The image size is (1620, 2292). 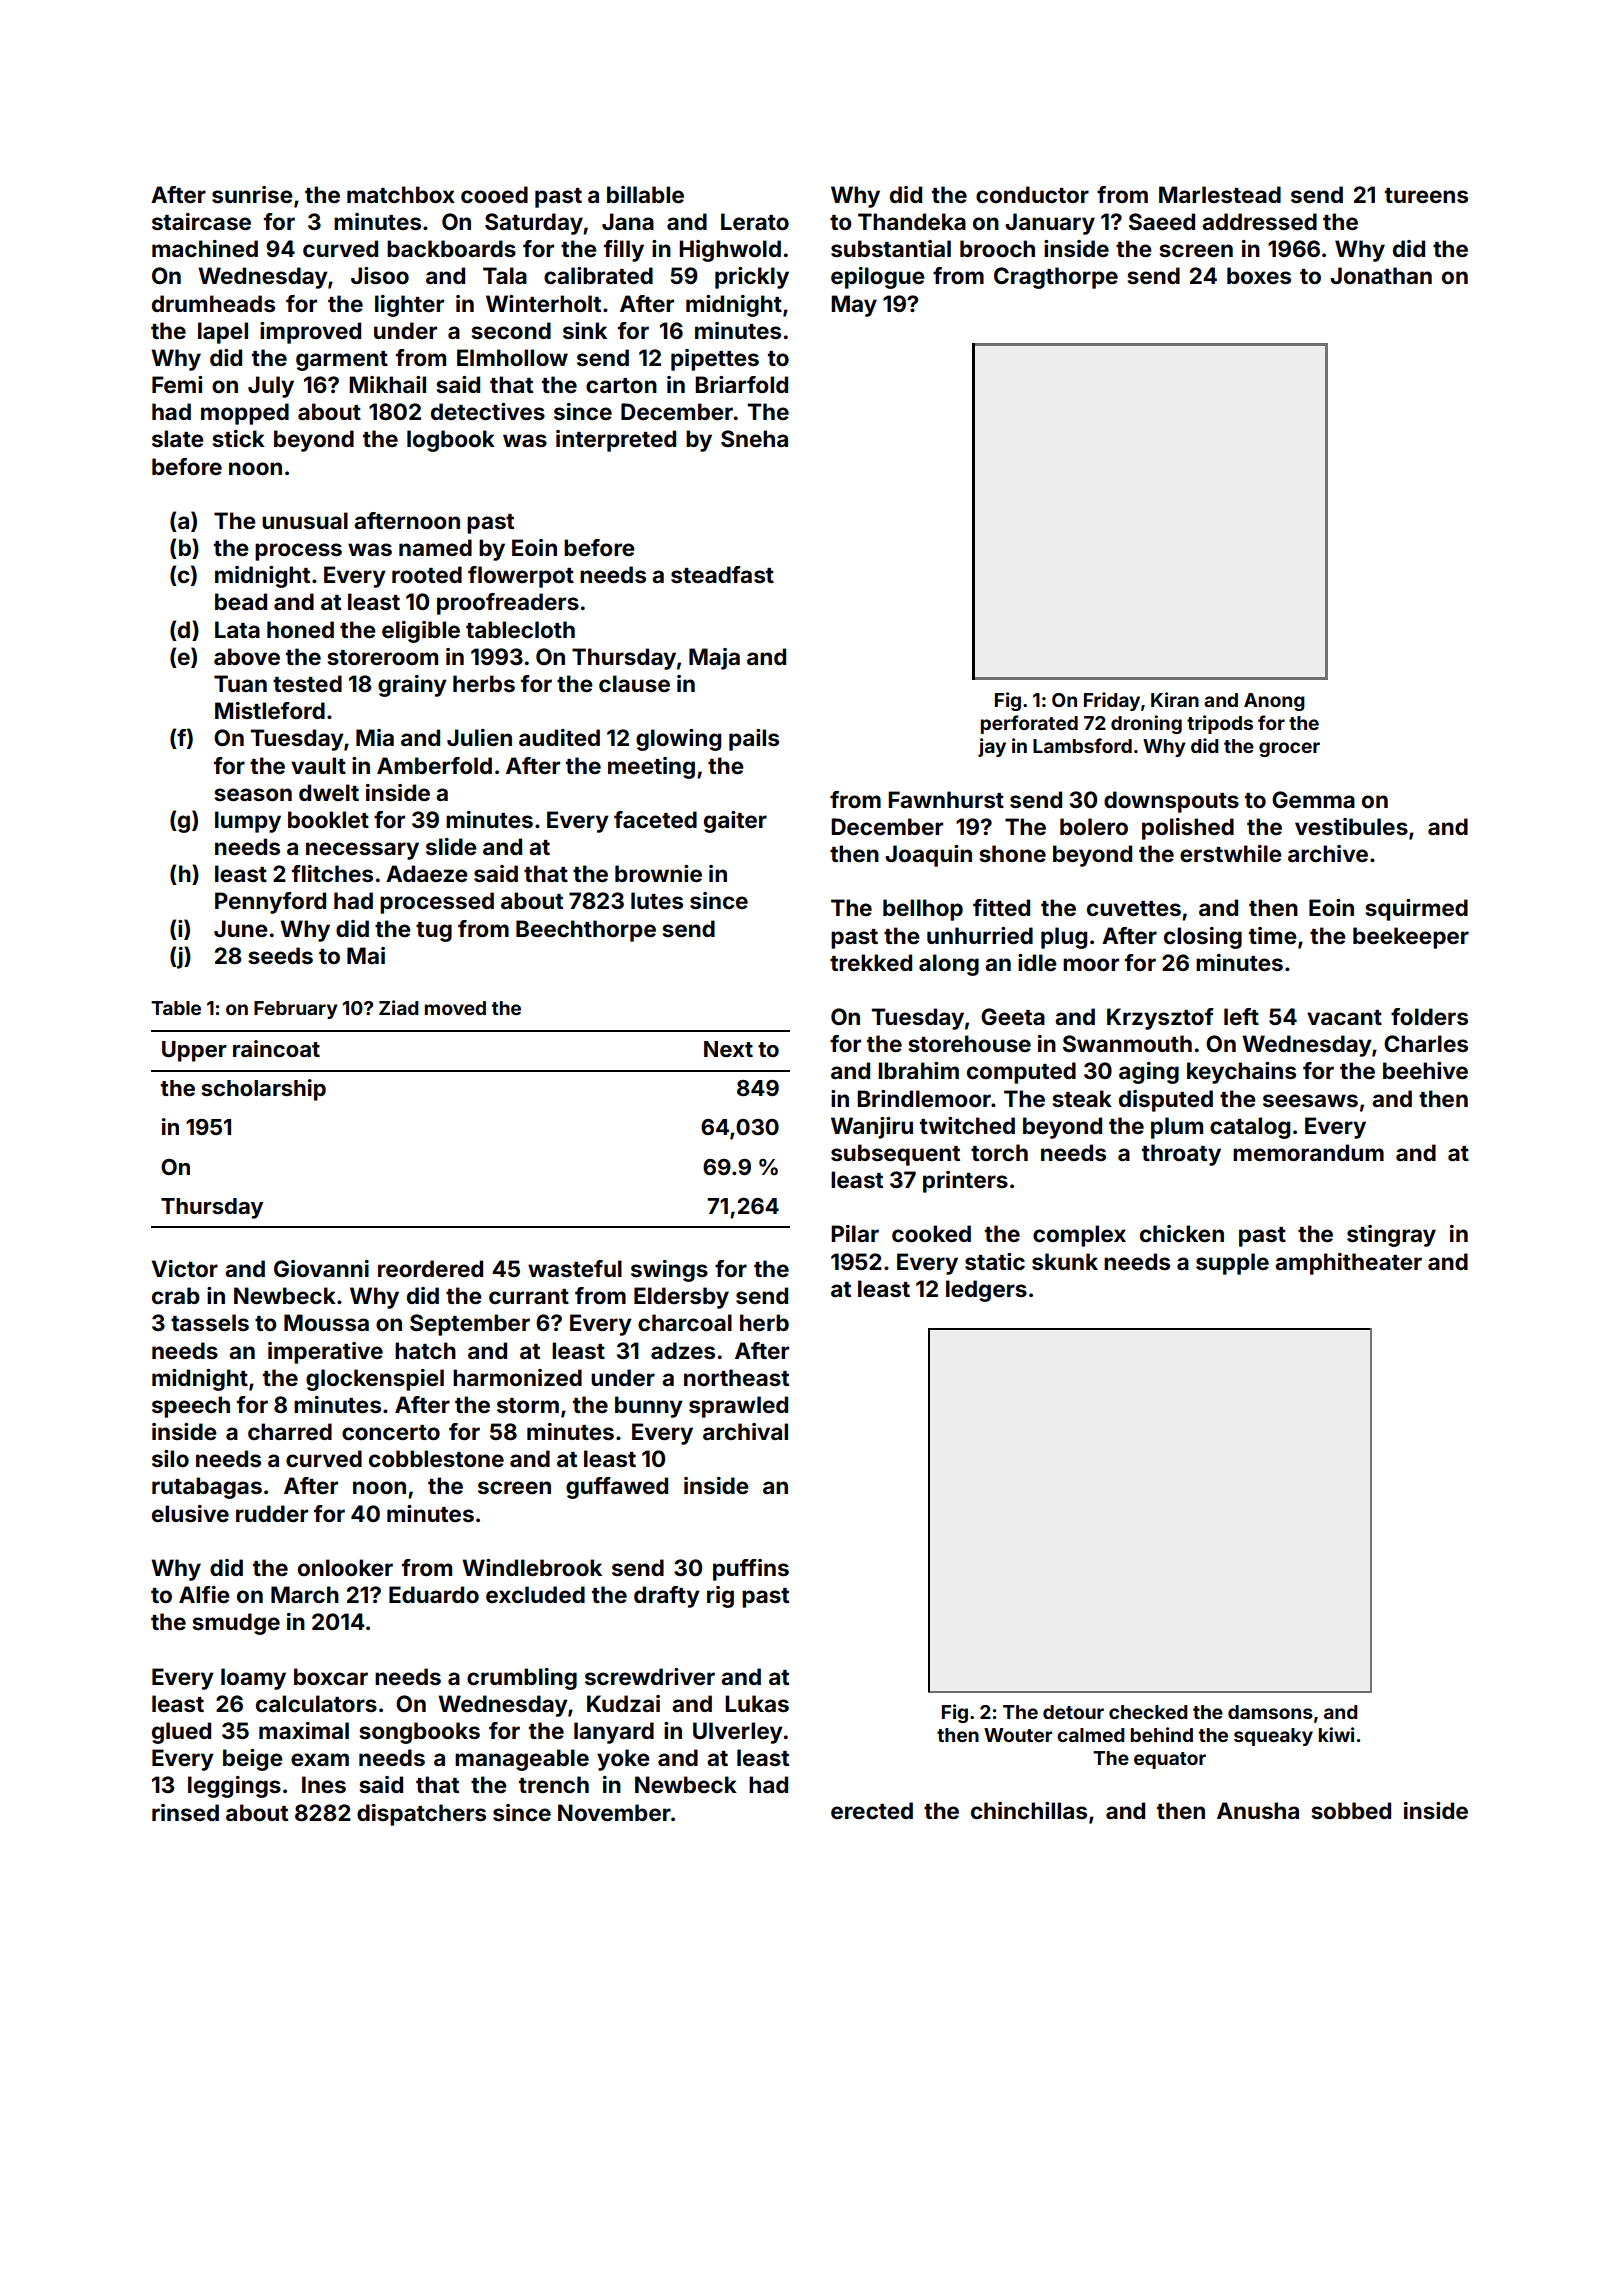 What do you see at coordinates (252, 194) in the page?
I see `sunrise` at bounding box center [252, 194].
